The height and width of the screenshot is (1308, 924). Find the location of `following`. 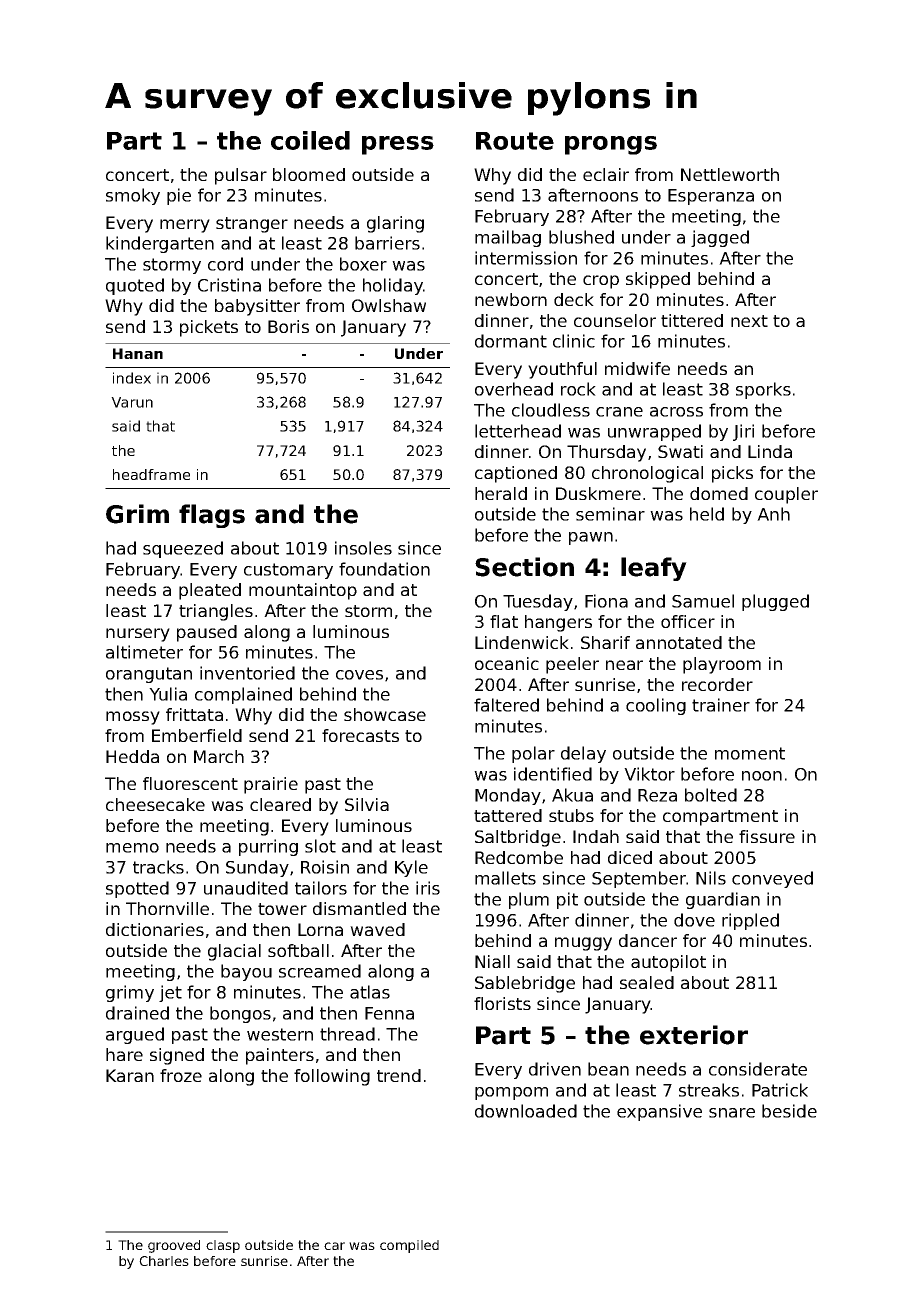

following is located at coordinates (332, 1077).
